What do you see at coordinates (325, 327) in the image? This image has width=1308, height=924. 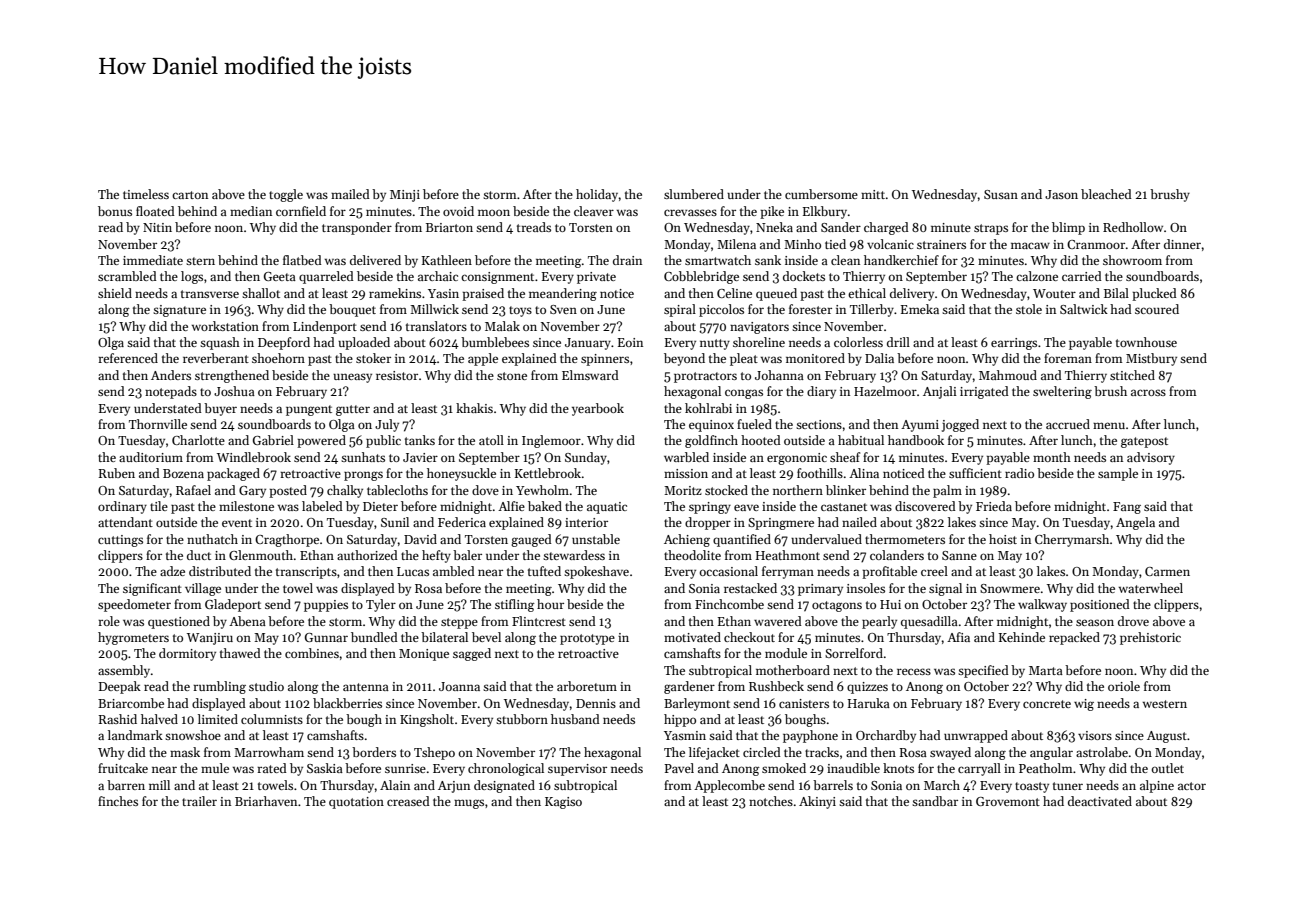 I see `Lindenport` at bounding box center [325, 327].
